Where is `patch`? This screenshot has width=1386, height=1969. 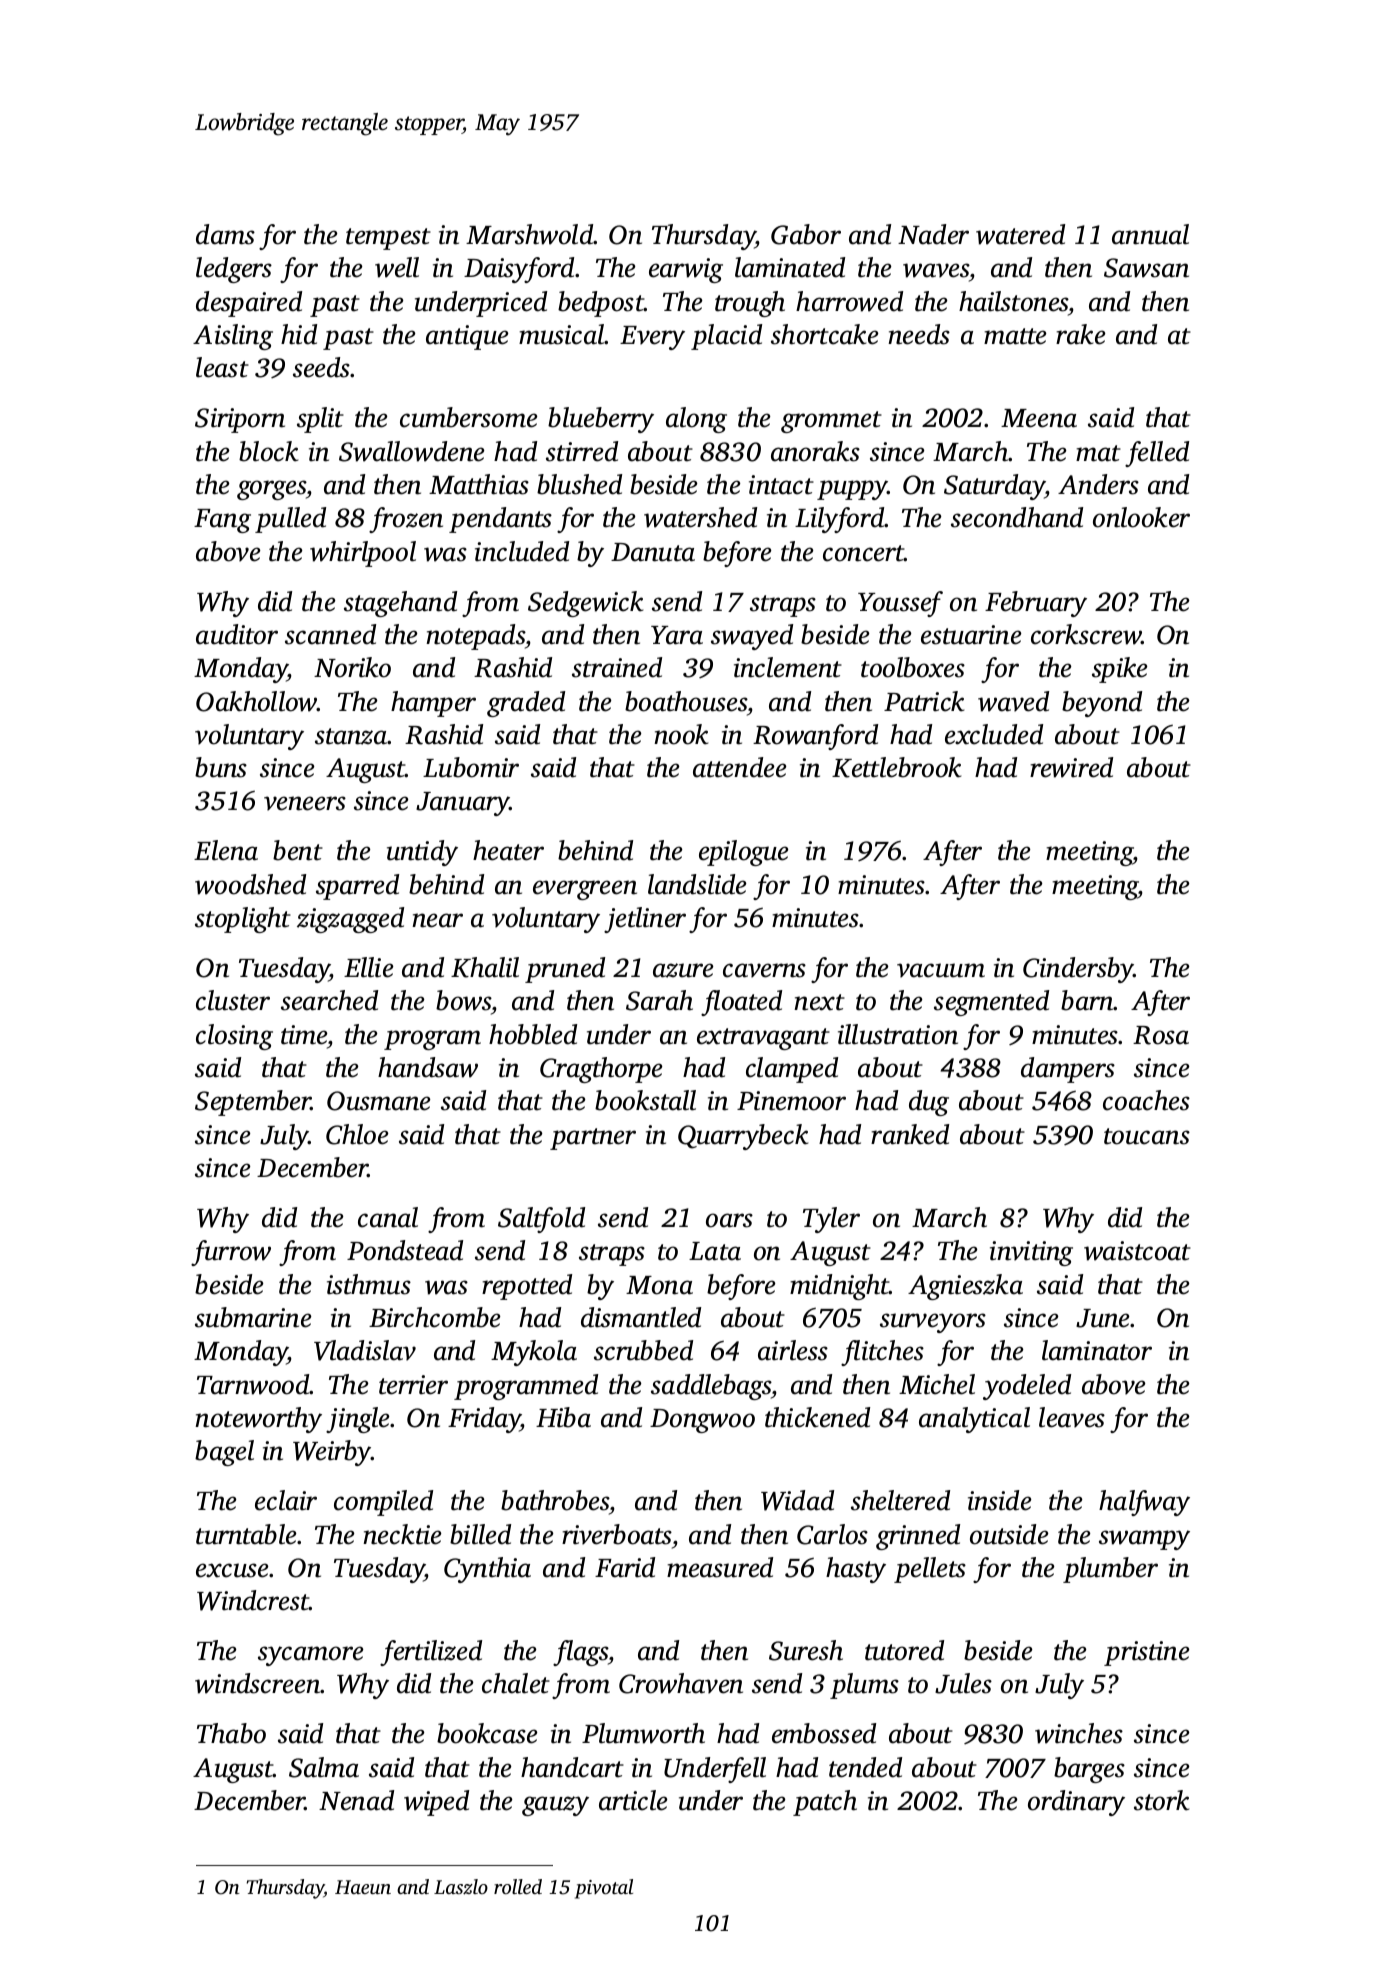
patch is located at coordinates (825, 1803).
